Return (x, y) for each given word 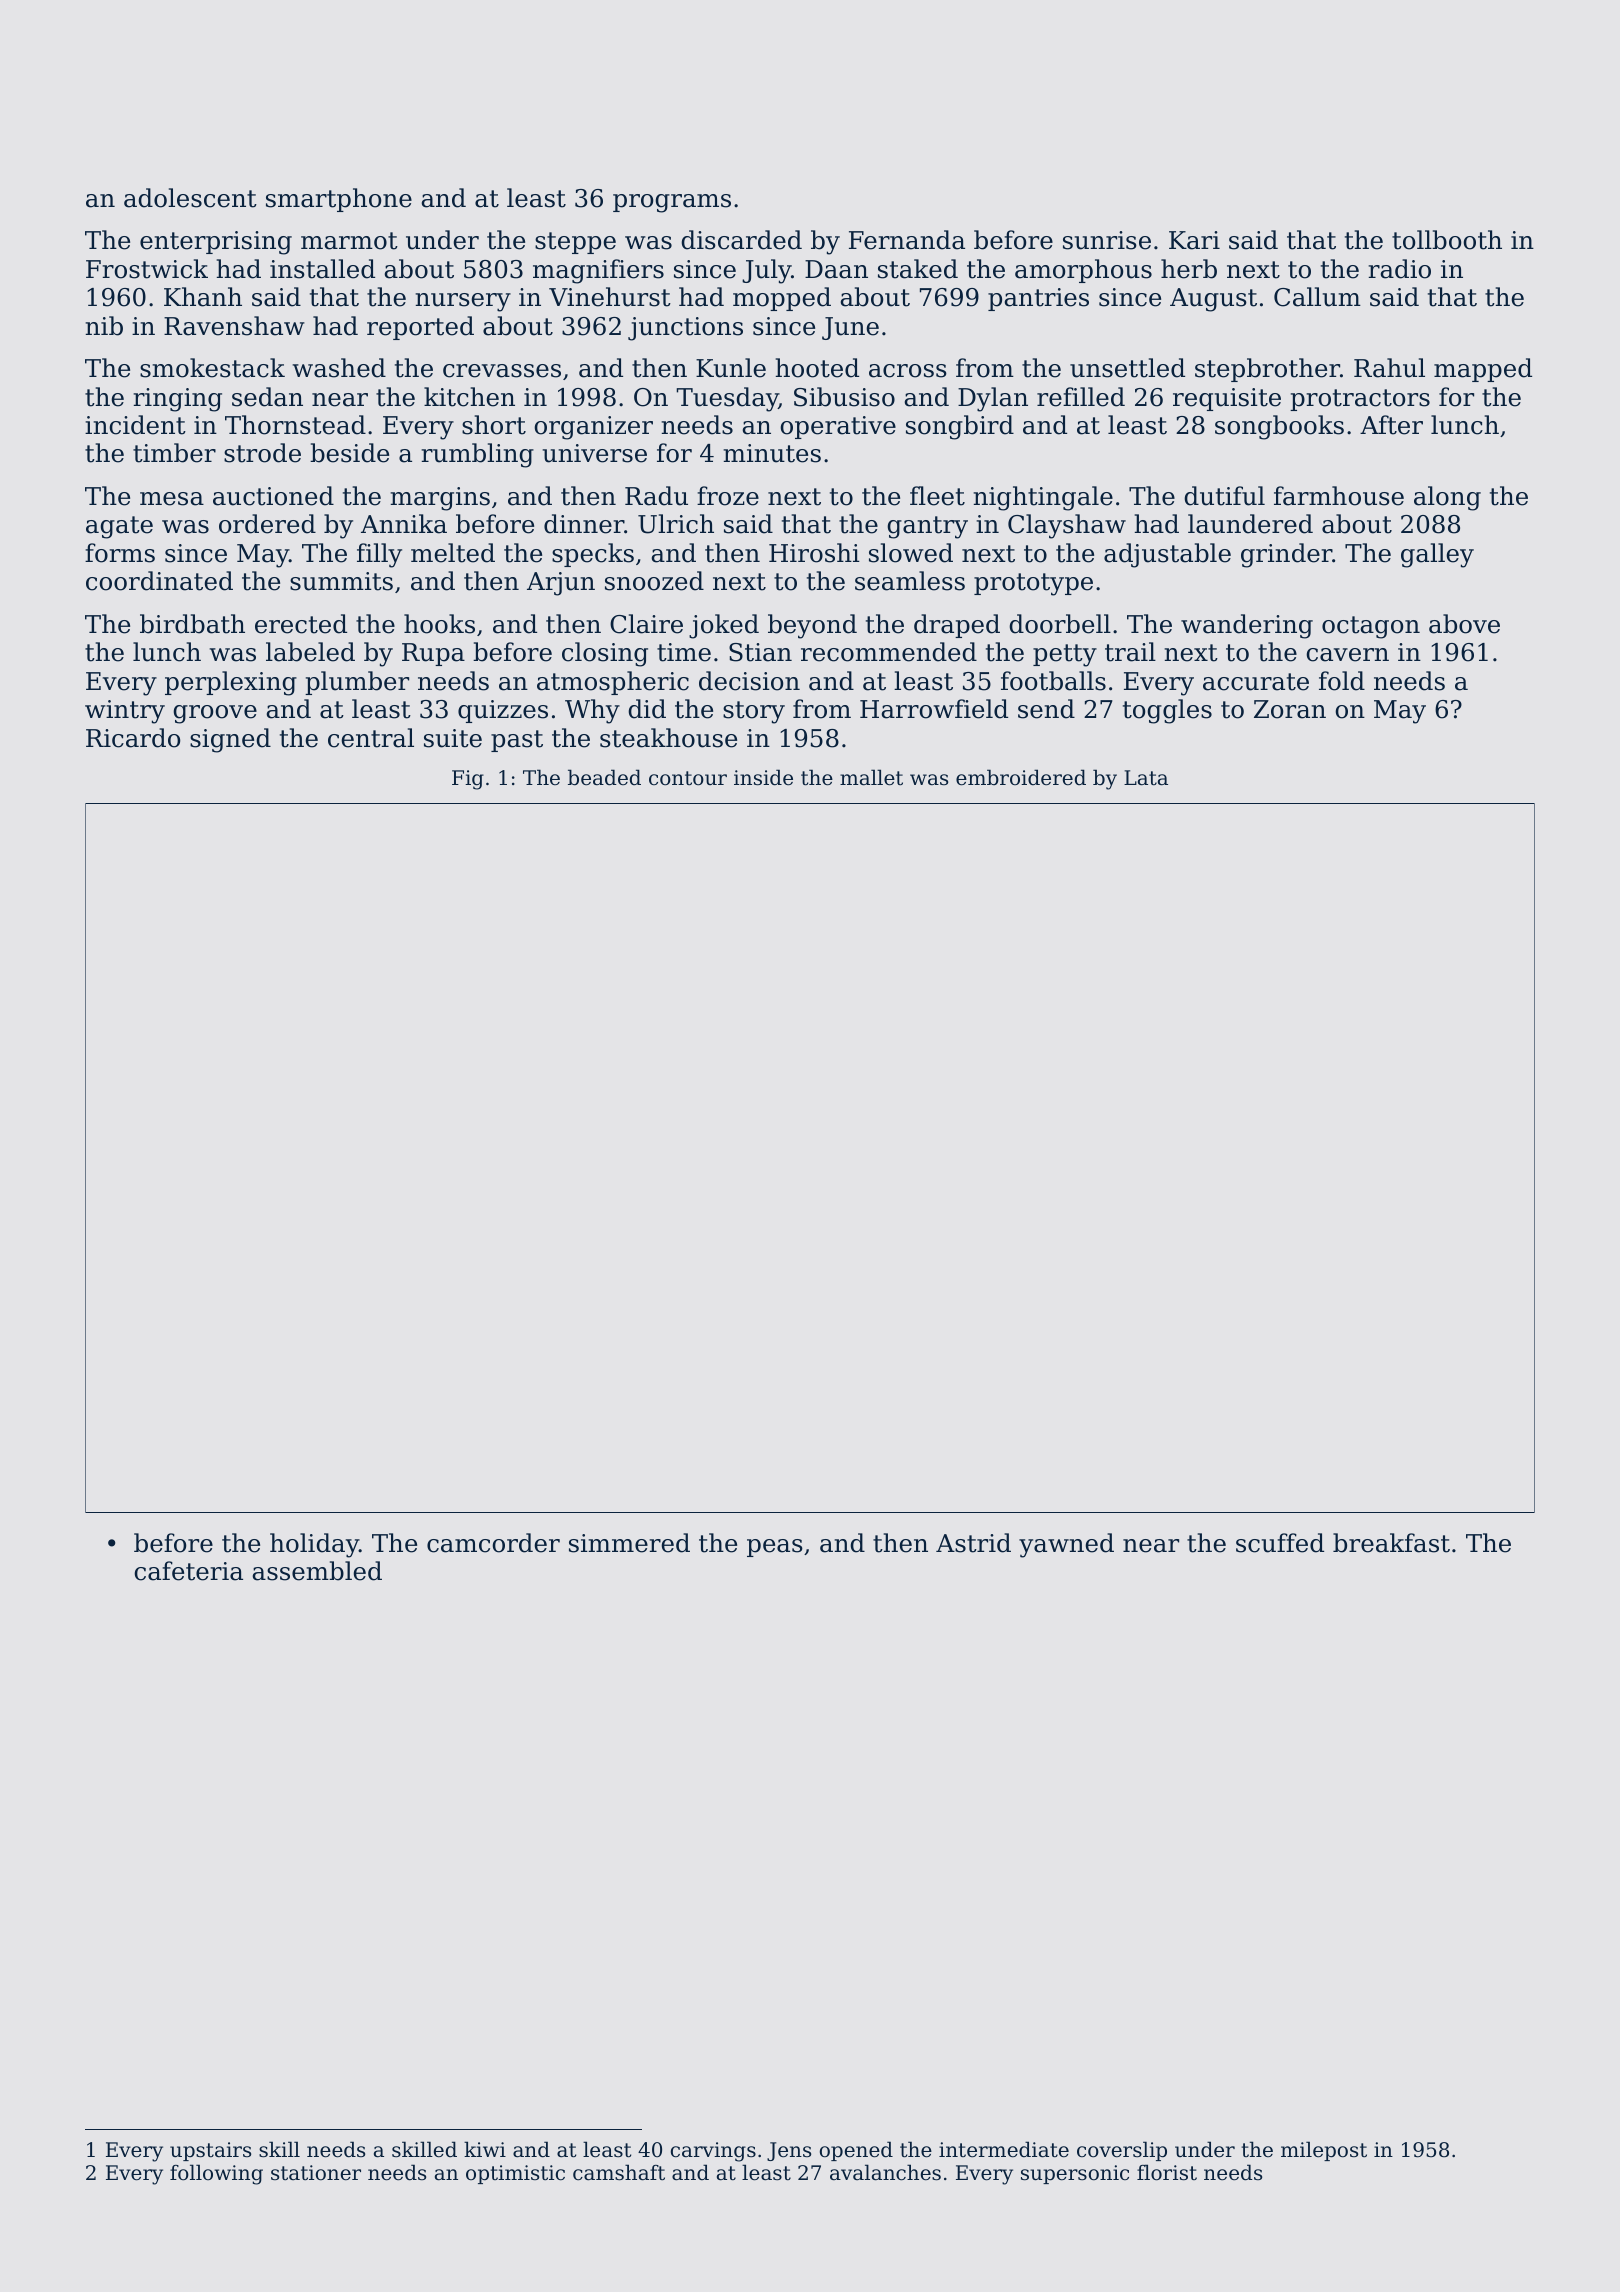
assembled (317, 1571)
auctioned (273, 496)
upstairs (210, 2151)
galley (1437, 555)
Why (592, 711)
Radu (656, 496)
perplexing (231, 683)
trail (1130, 652)
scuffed (1280, 1543)
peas (775, 1548)
